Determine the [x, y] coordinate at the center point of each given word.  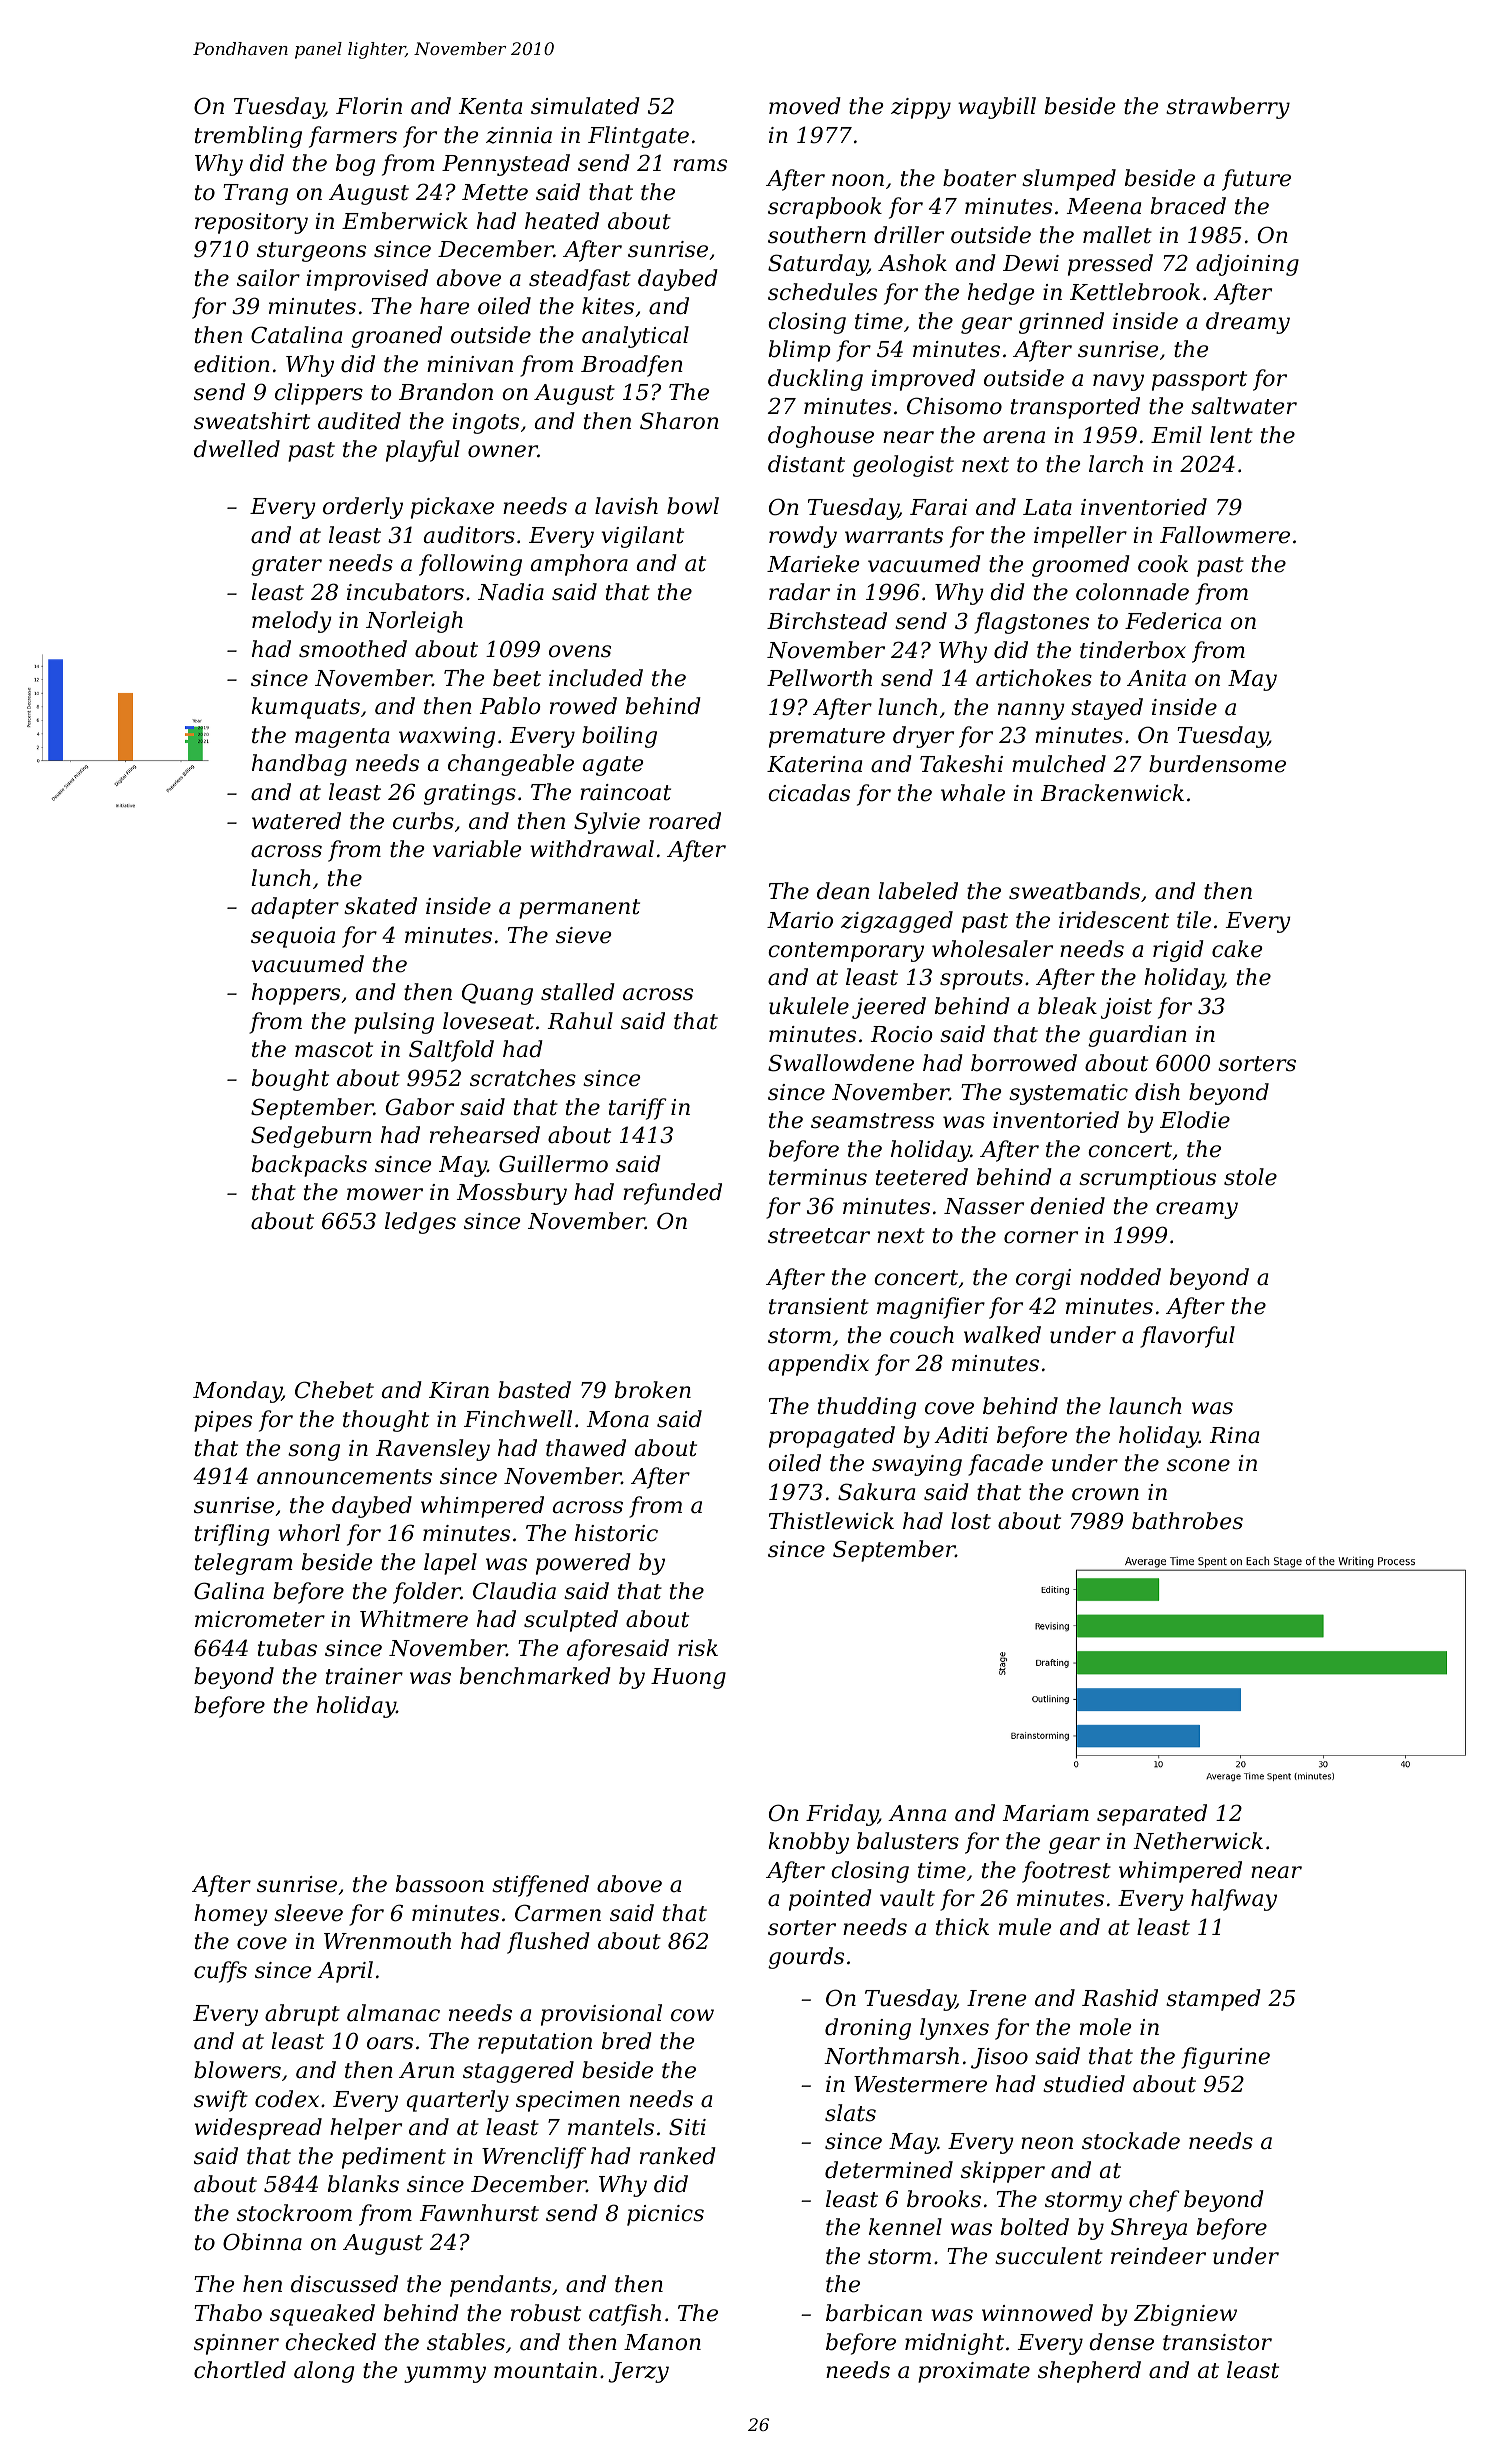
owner [503, 451]
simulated [585, 106]
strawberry [1228, 108]
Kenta [490, 106]
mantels [611, 2127]
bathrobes [1187, 1521]
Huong [688, 1678]
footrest [1066, 1872]
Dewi [1031, 263]
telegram [243, 1564]
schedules [822, 292]
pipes [223, 1421]
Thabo [228, 2313]
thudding [867, 1408]
